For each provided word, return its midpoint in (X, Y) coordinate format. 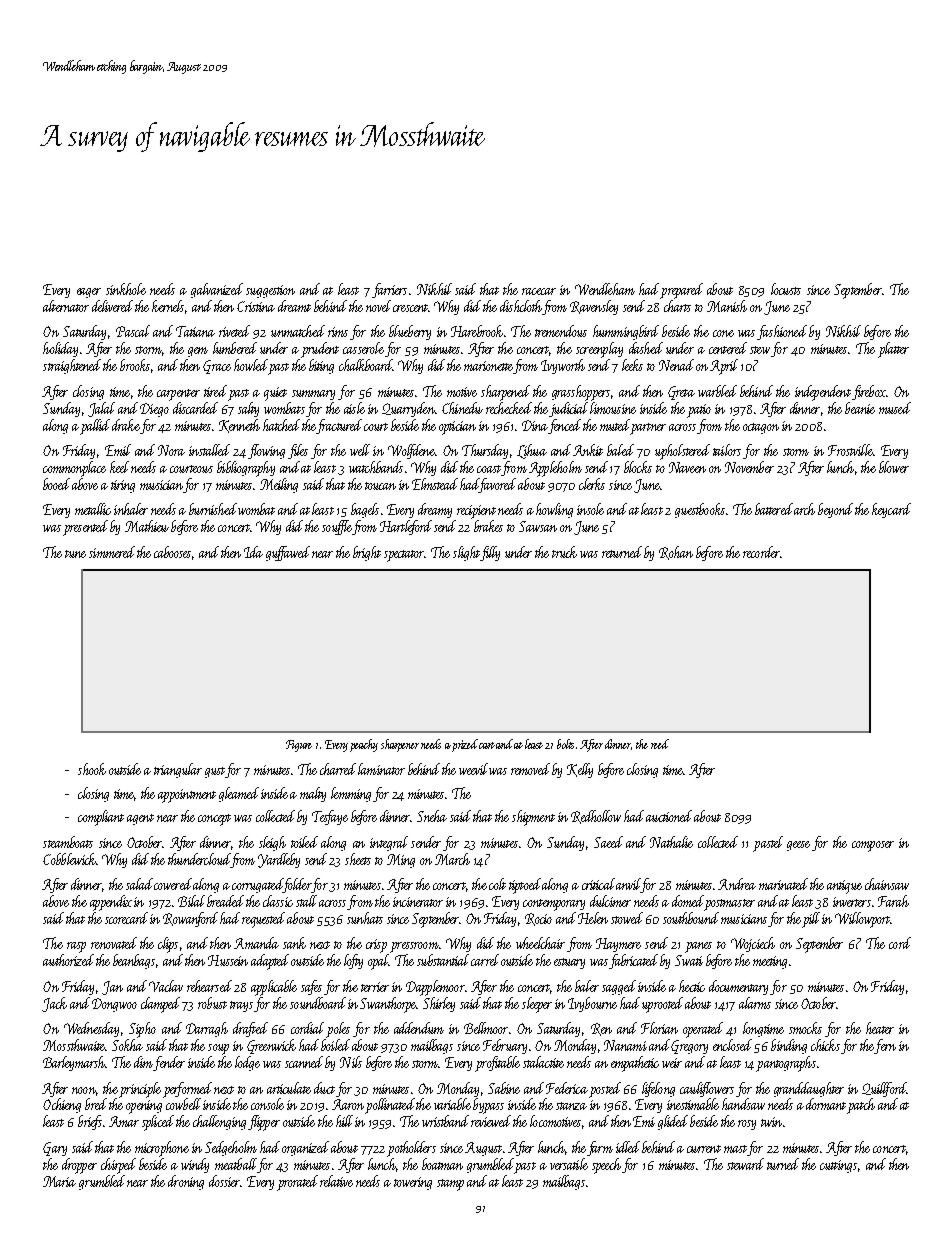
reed (660, 744)
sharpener (400, 745)
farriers (389, 290)
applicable (274, 988)
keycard (891, 510)
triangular (178, 770)
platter (893, 350)
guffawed (288, 553)
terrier (375, 987)
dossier (225, 1181)
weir (672, 1063)
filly (490, 553)
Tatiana (195, 331)
